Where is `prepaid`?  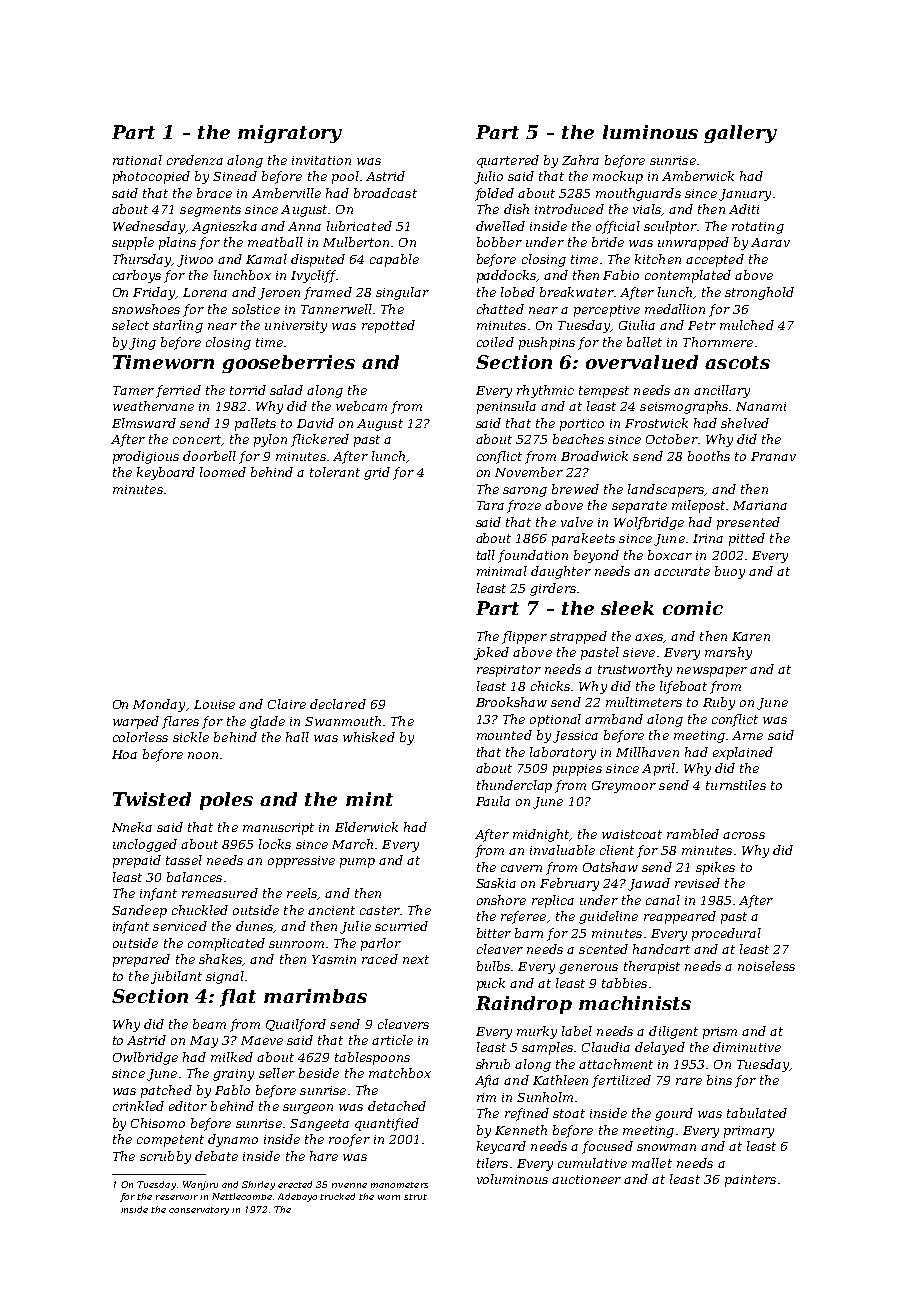 prepaid is located at coordinates (137, 861).
